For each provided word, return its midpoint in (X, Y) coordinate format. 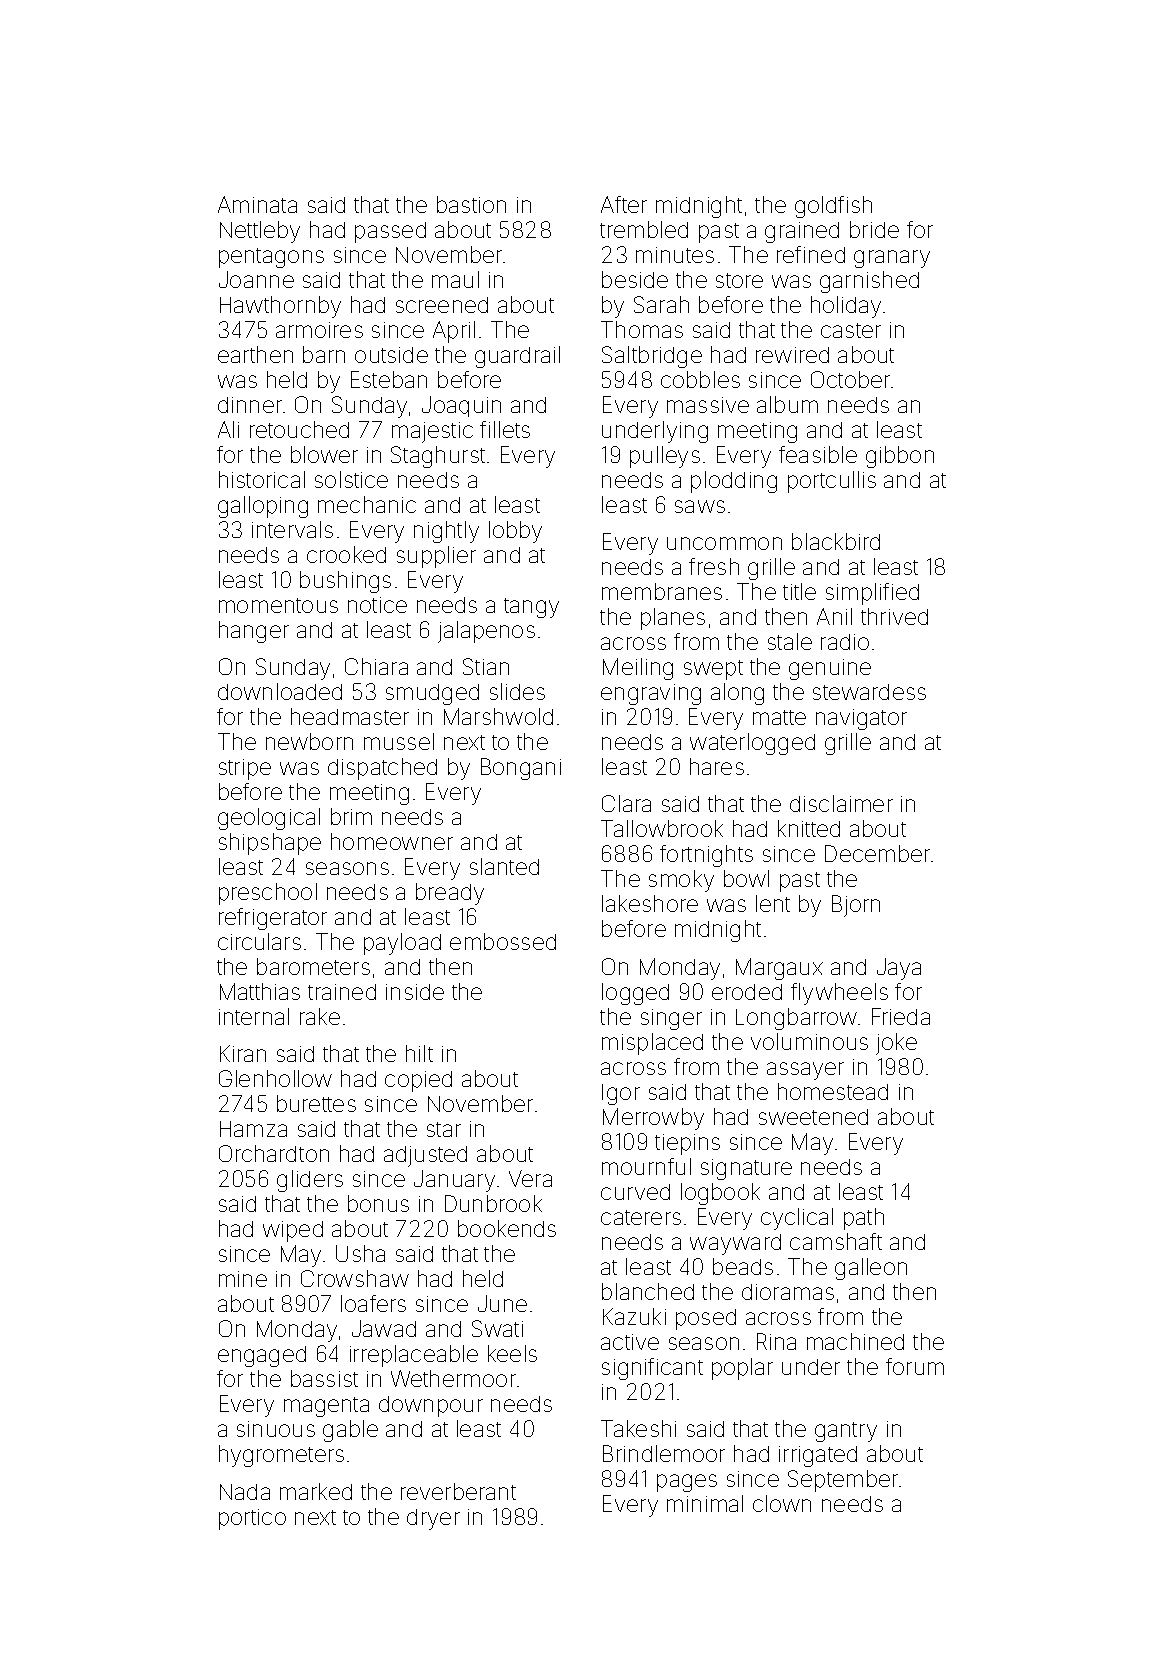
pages (687, 1483)
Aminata (257, 204)
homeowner (392, 841)
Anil (834, 616)
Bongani (521, 769)
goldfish (833, 207)
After (624, 204)
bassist (324, 1378)
